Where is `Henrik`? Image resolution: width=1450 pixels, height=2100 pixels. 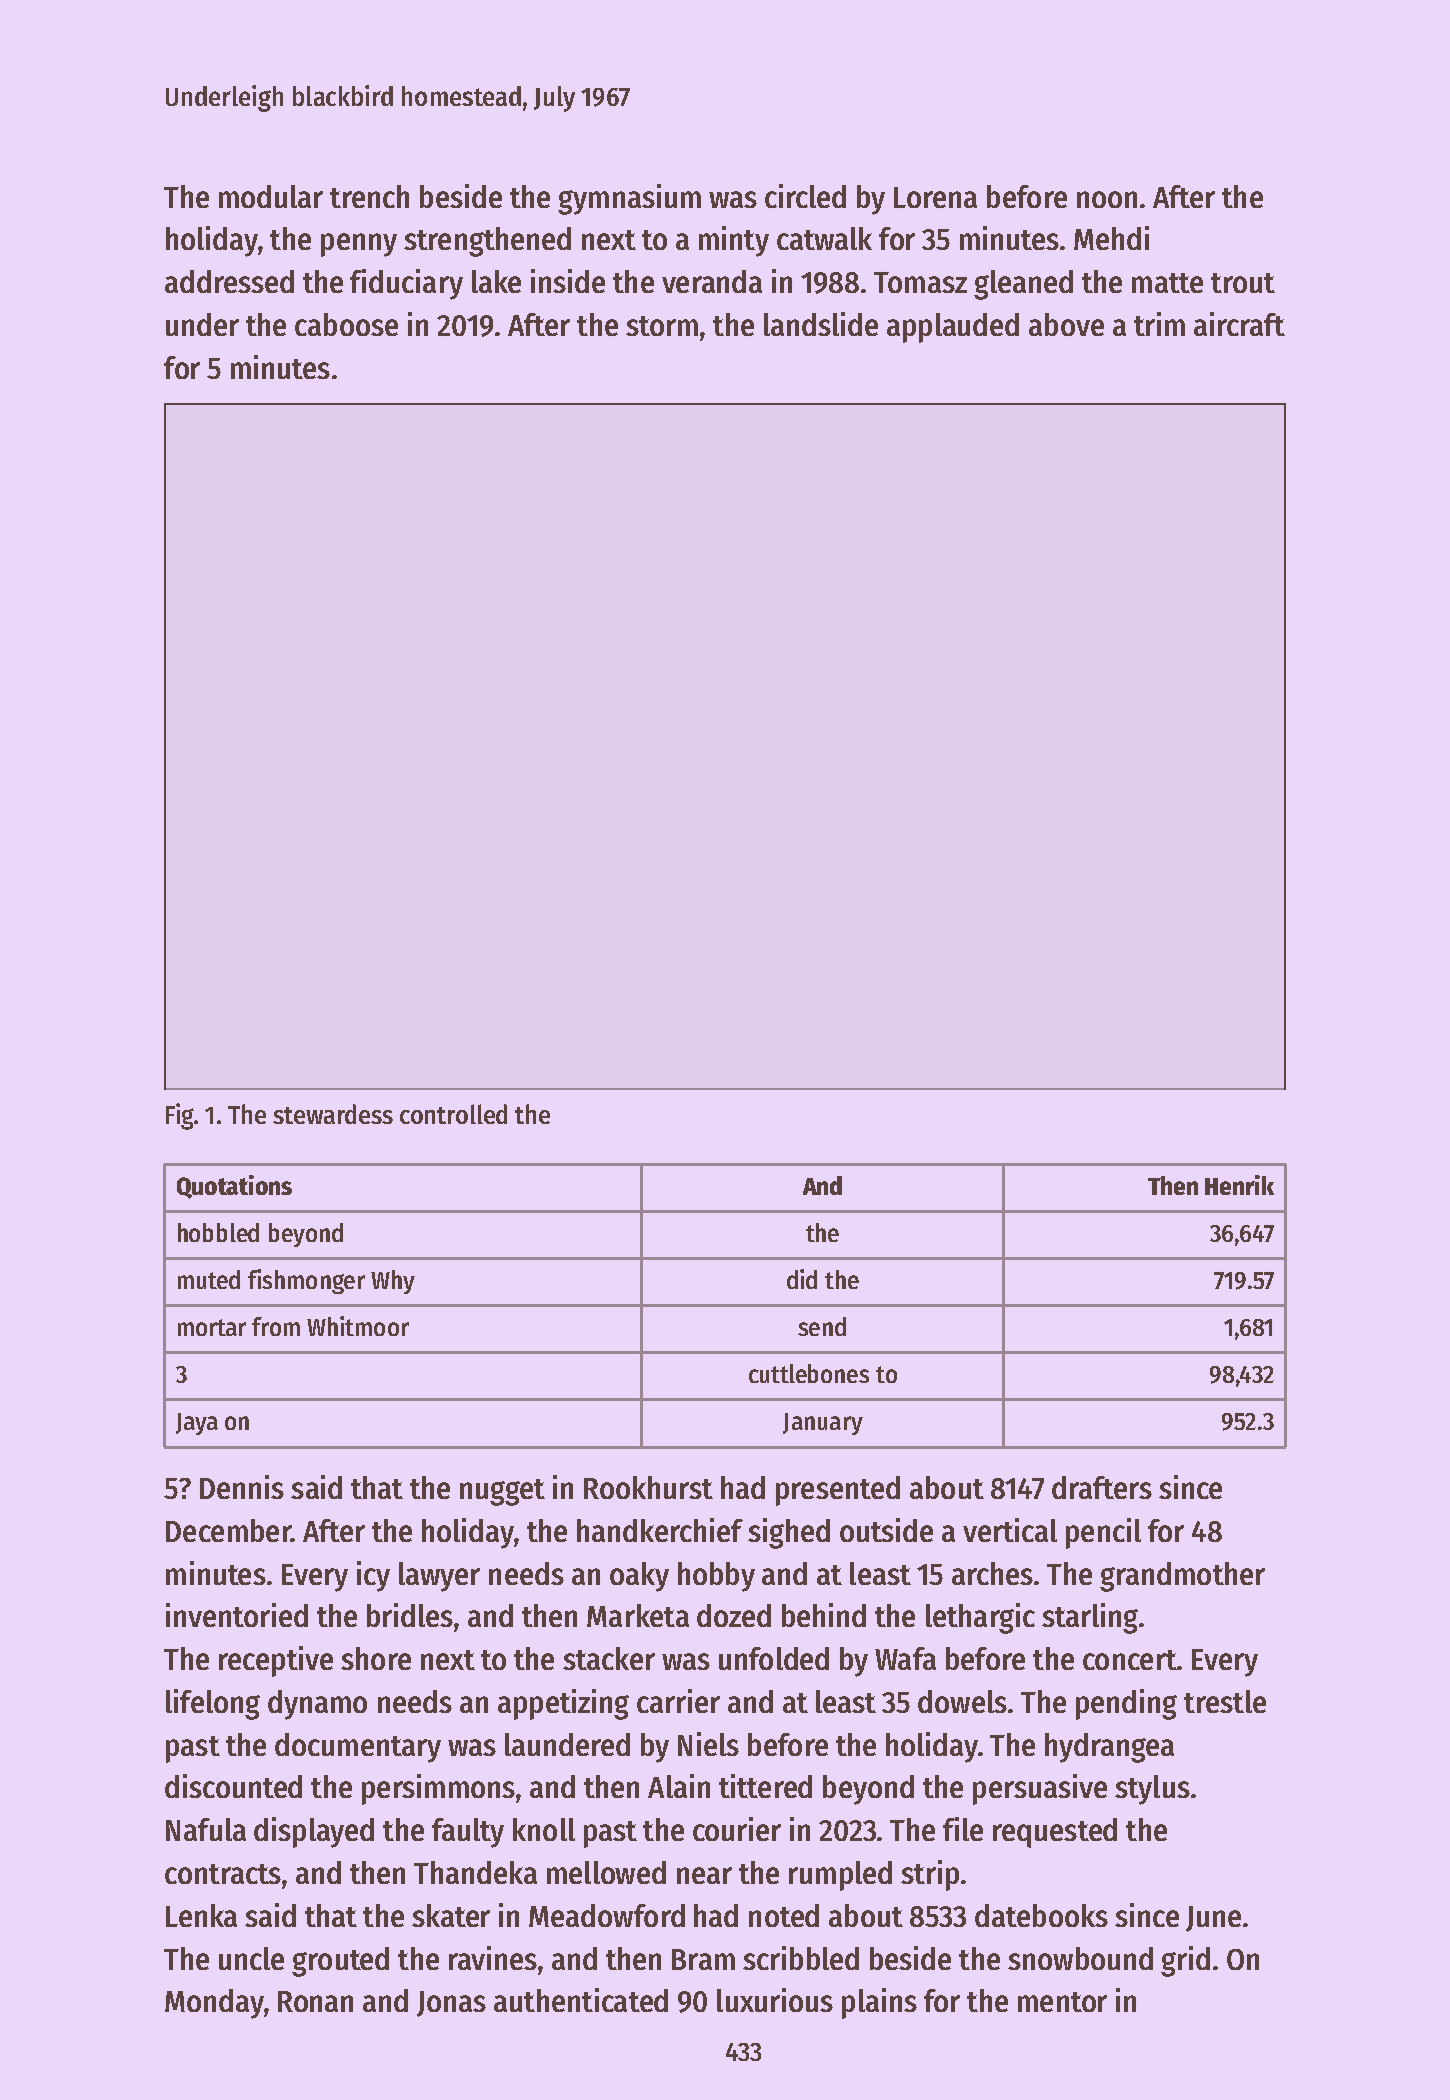 Henrik is located at coordinates (1239, 1185).
